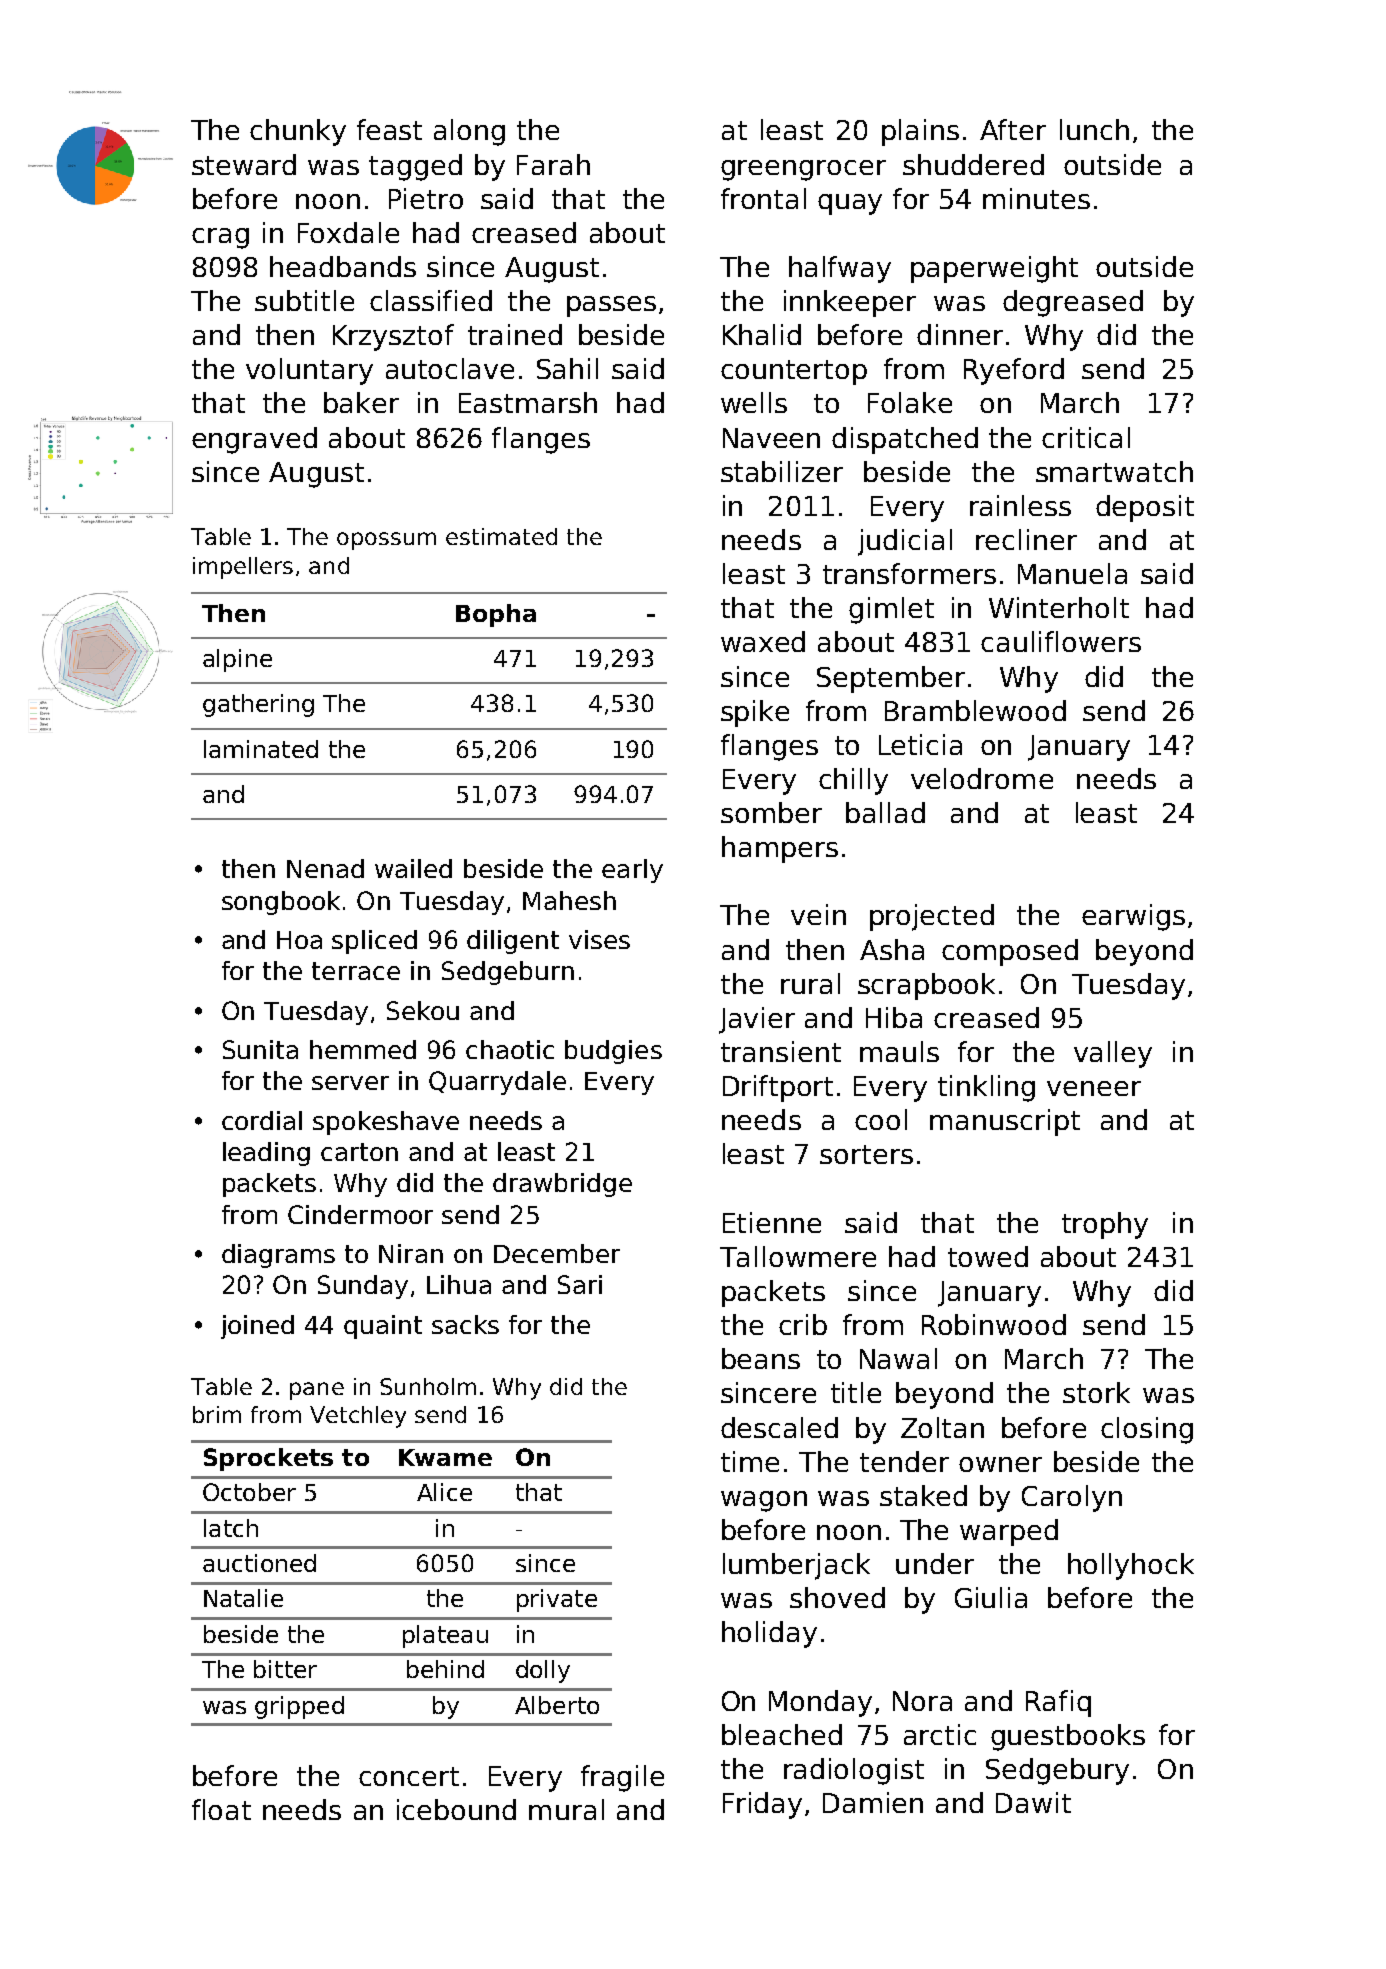 The width and height of the screenshot is (1386, 1969). I want to click on stabilizer, so click(782, 471).
